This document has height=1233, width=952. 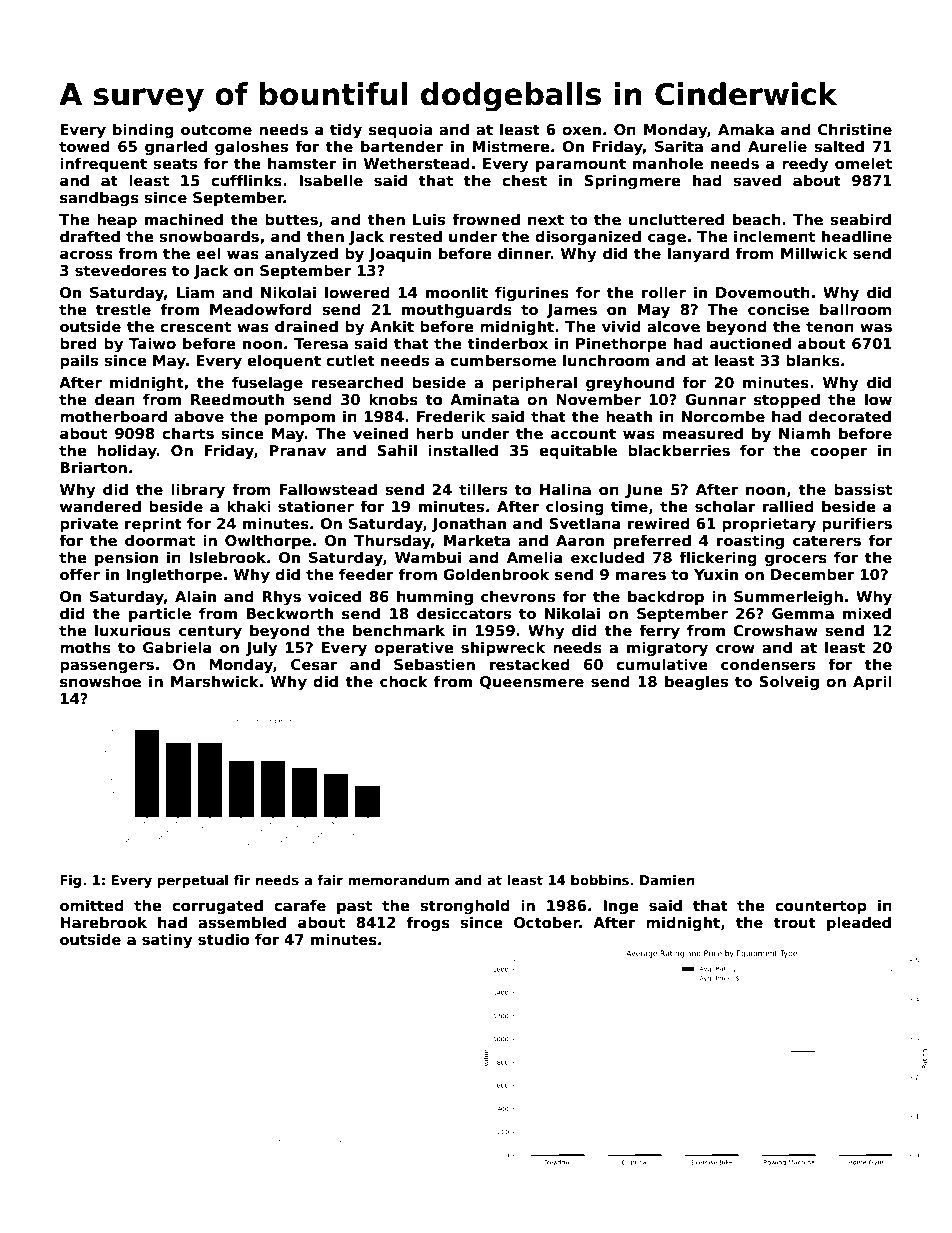 I want to click on Meadowford, so click(x=261, y=309).
